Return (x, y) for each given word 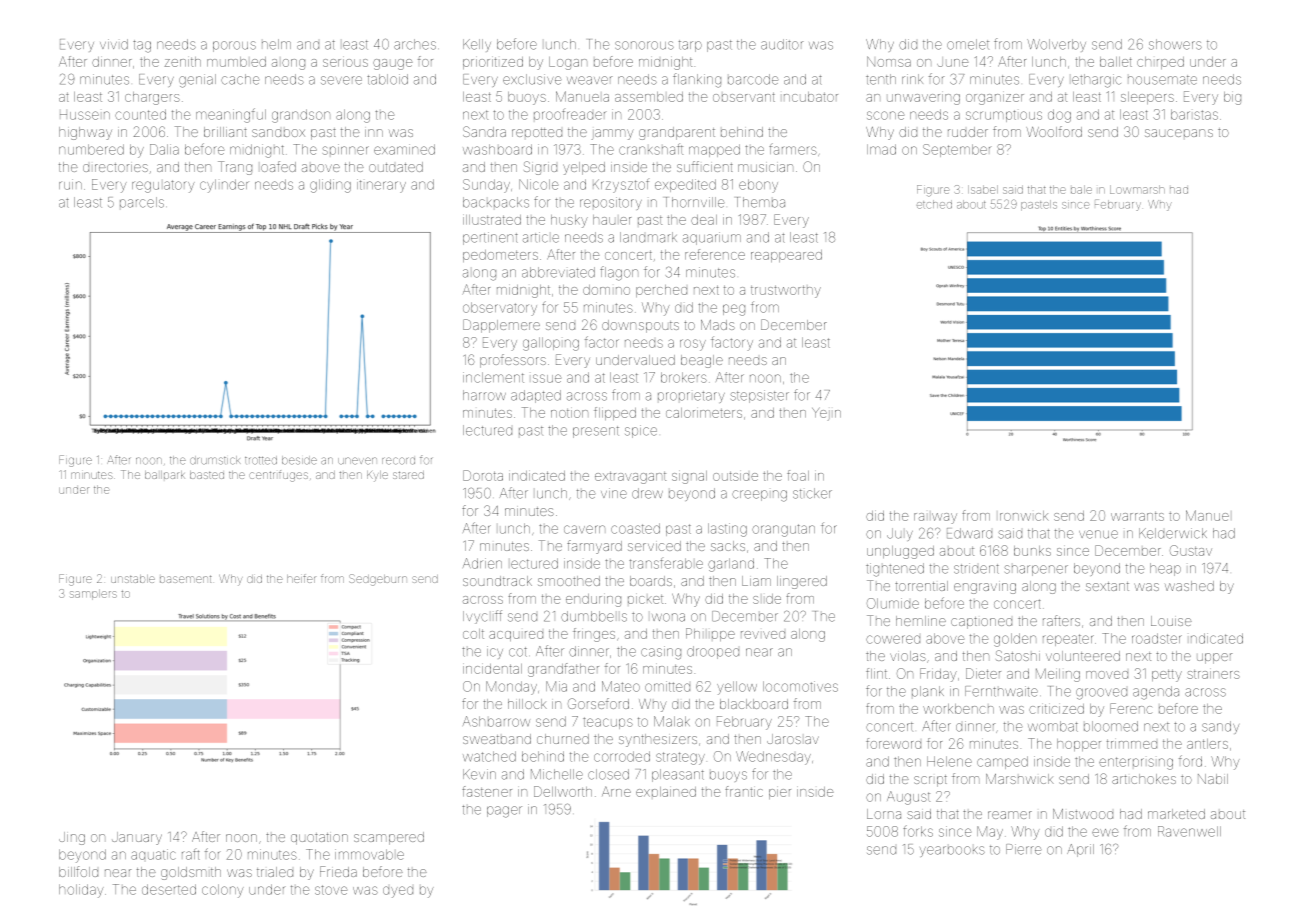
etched (934, 204)
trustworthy (786, 291)
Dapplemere (501, 326)
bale (1081, 189)
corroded (622, 756)
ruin (70, 184)
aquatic (153, 854)
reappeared (786, 256)
